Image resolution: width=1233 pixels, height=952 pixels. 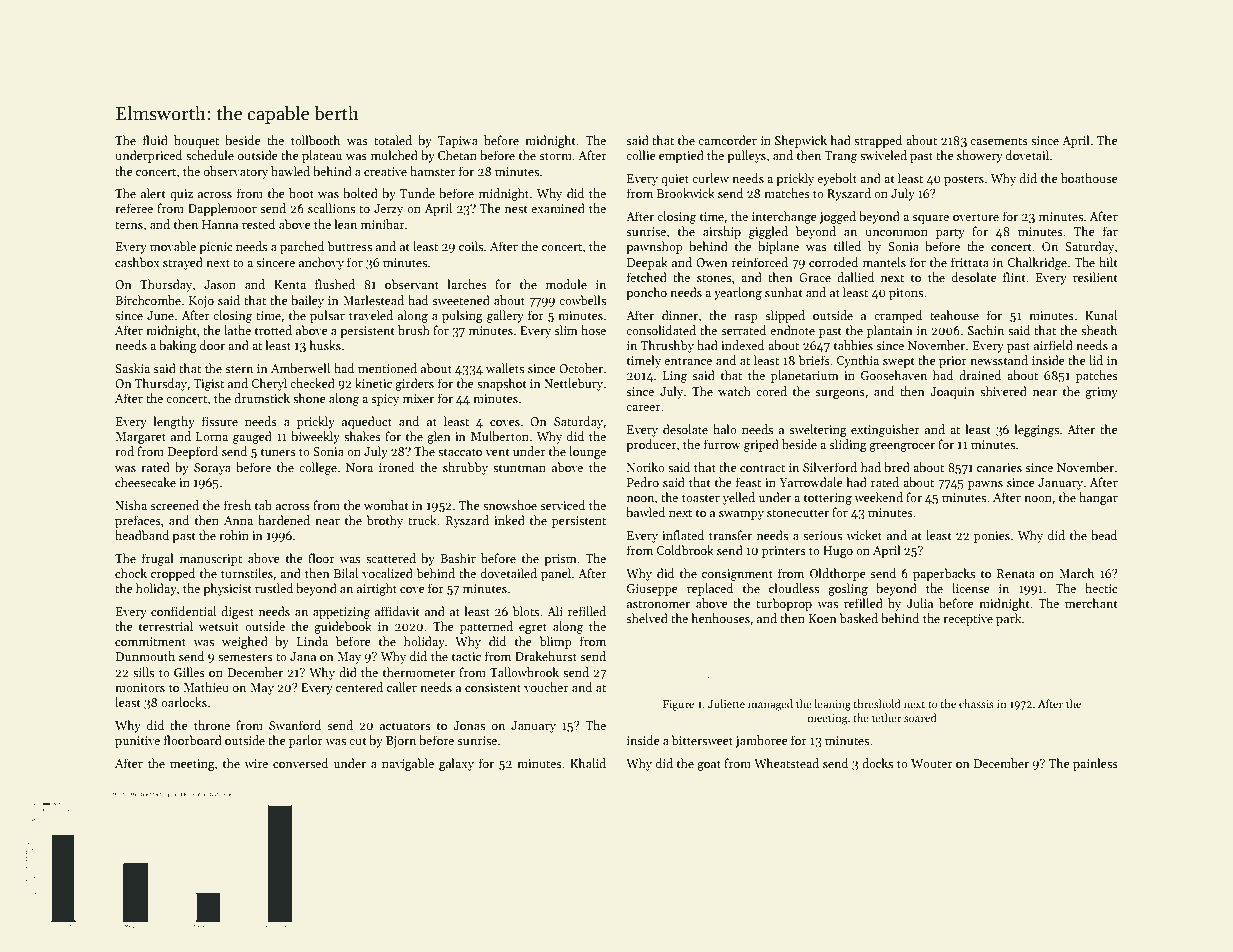 What do you see at coordinates (686, 193) in the screenshot?
I see `Brookwick` at bounding box center [686, 193].
